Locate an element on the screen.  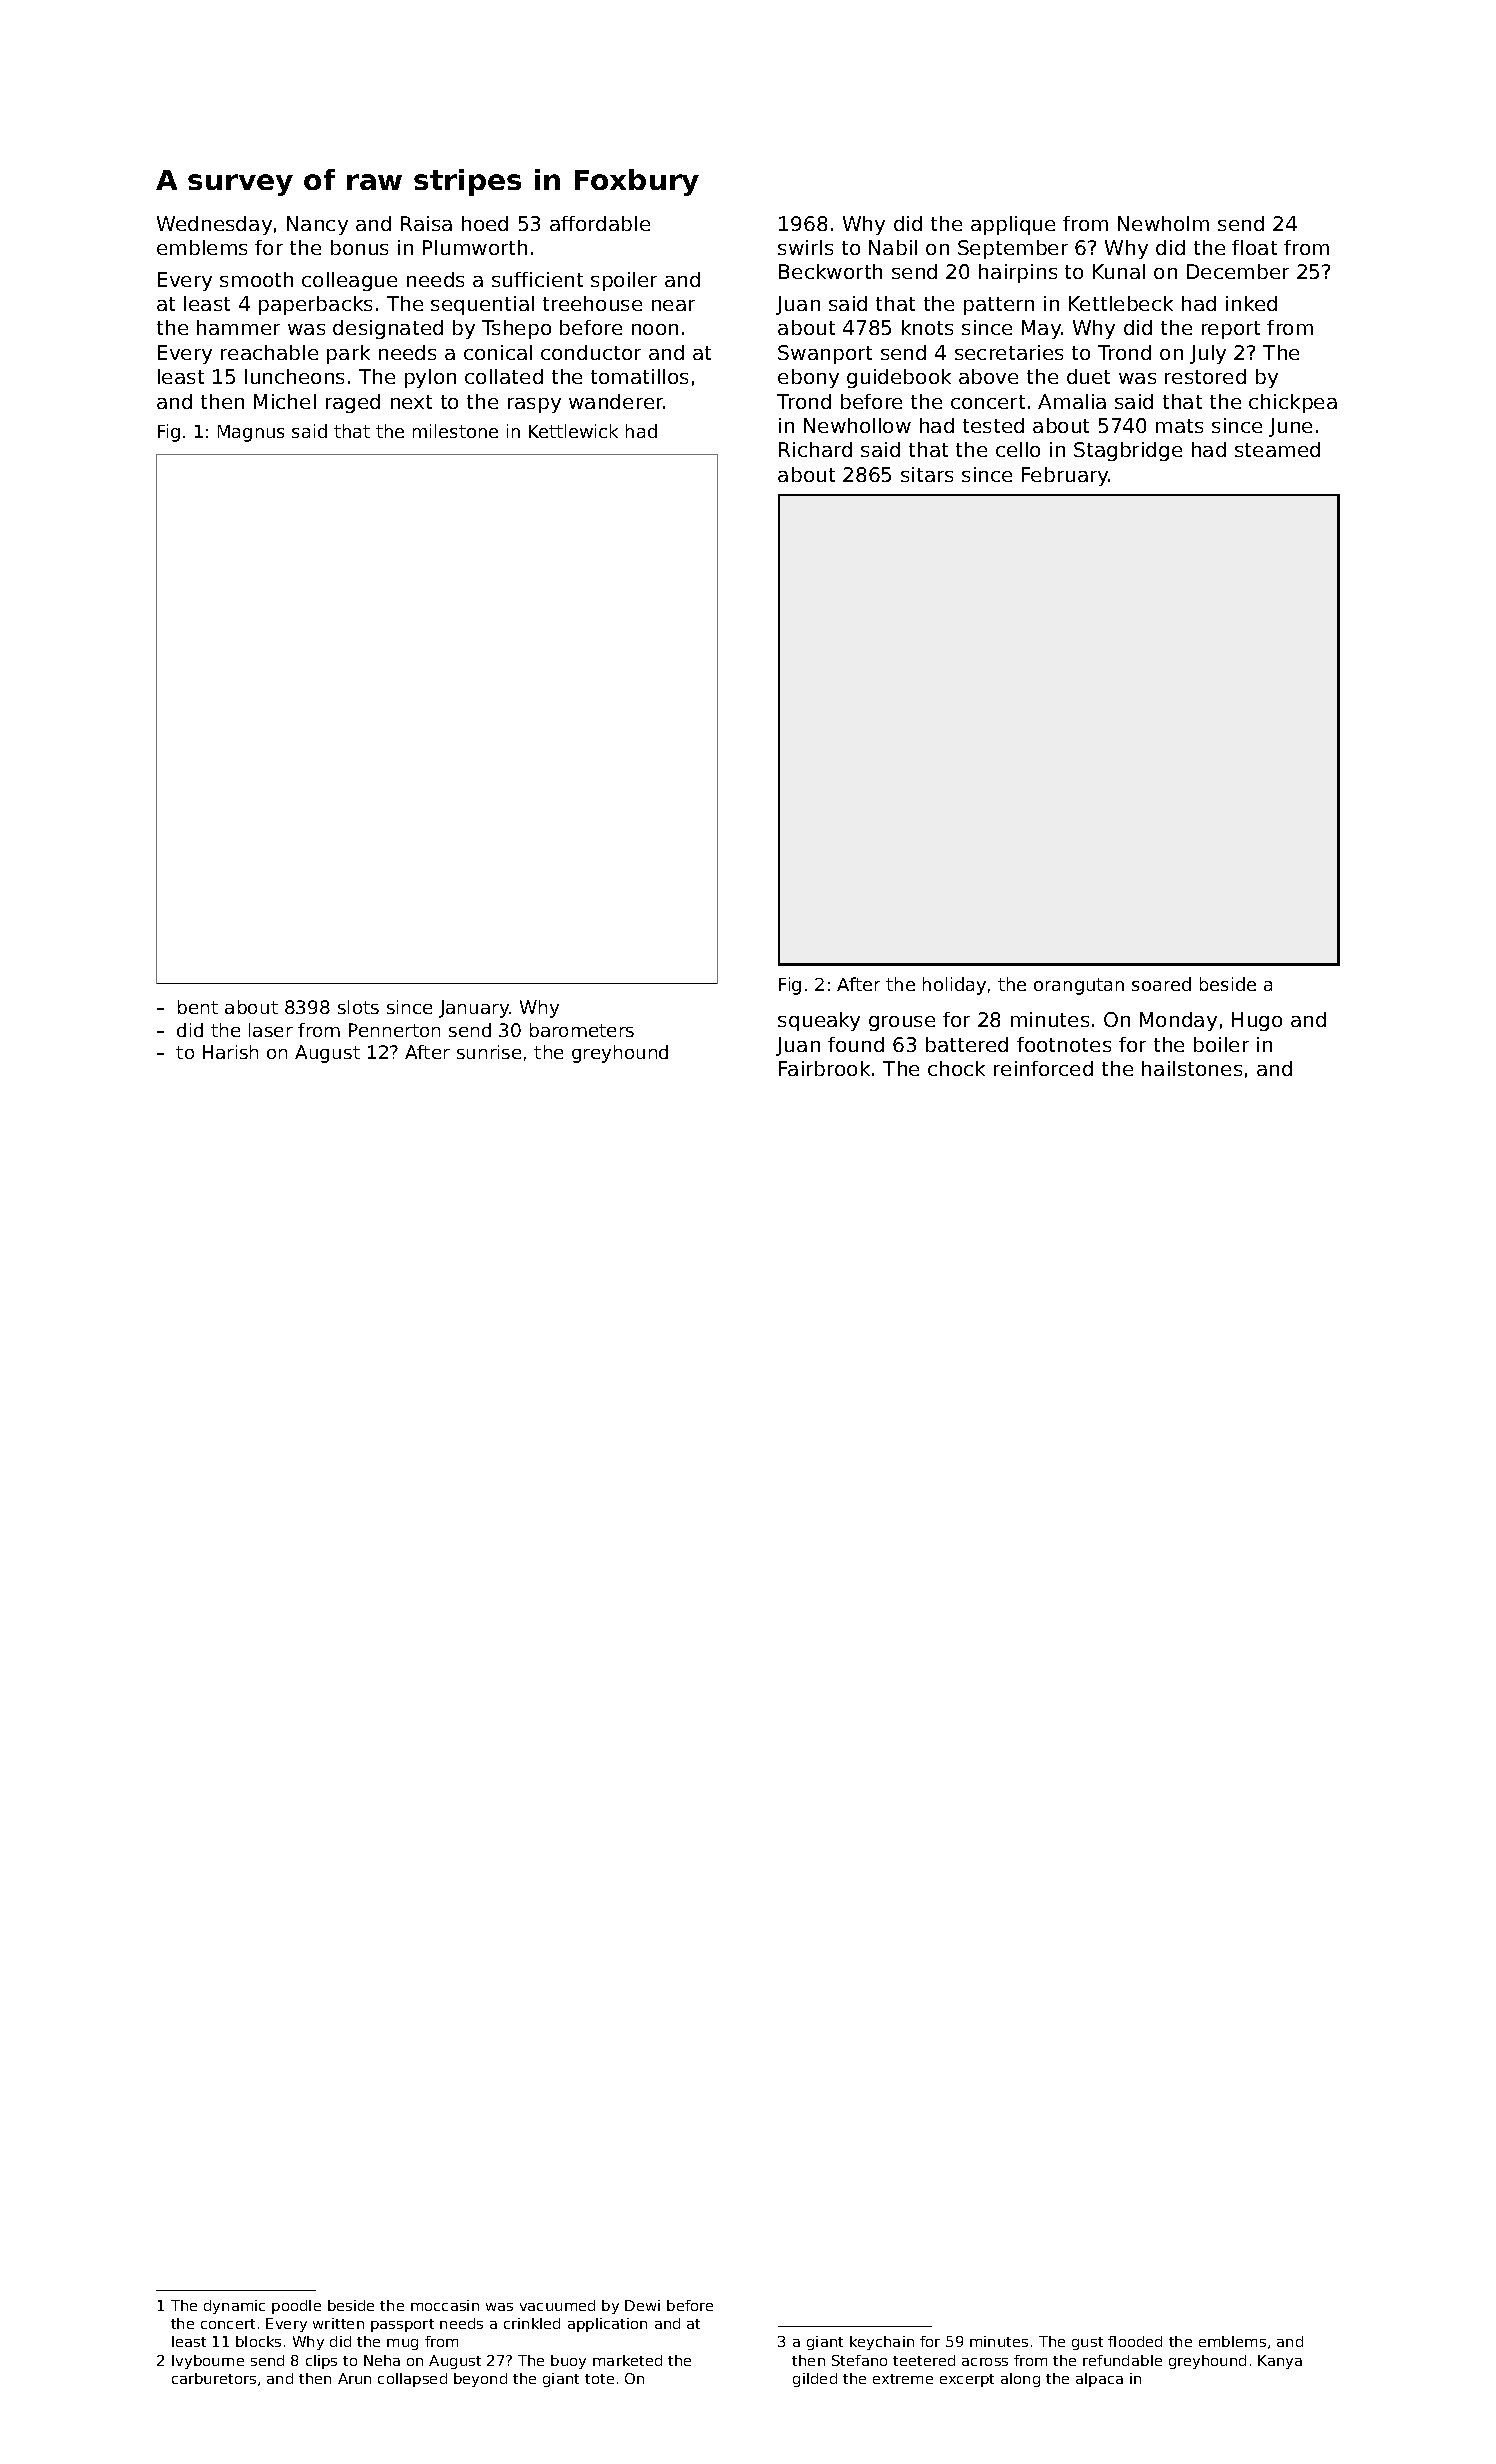
dynamic is located at coordinates (234, 2307).
